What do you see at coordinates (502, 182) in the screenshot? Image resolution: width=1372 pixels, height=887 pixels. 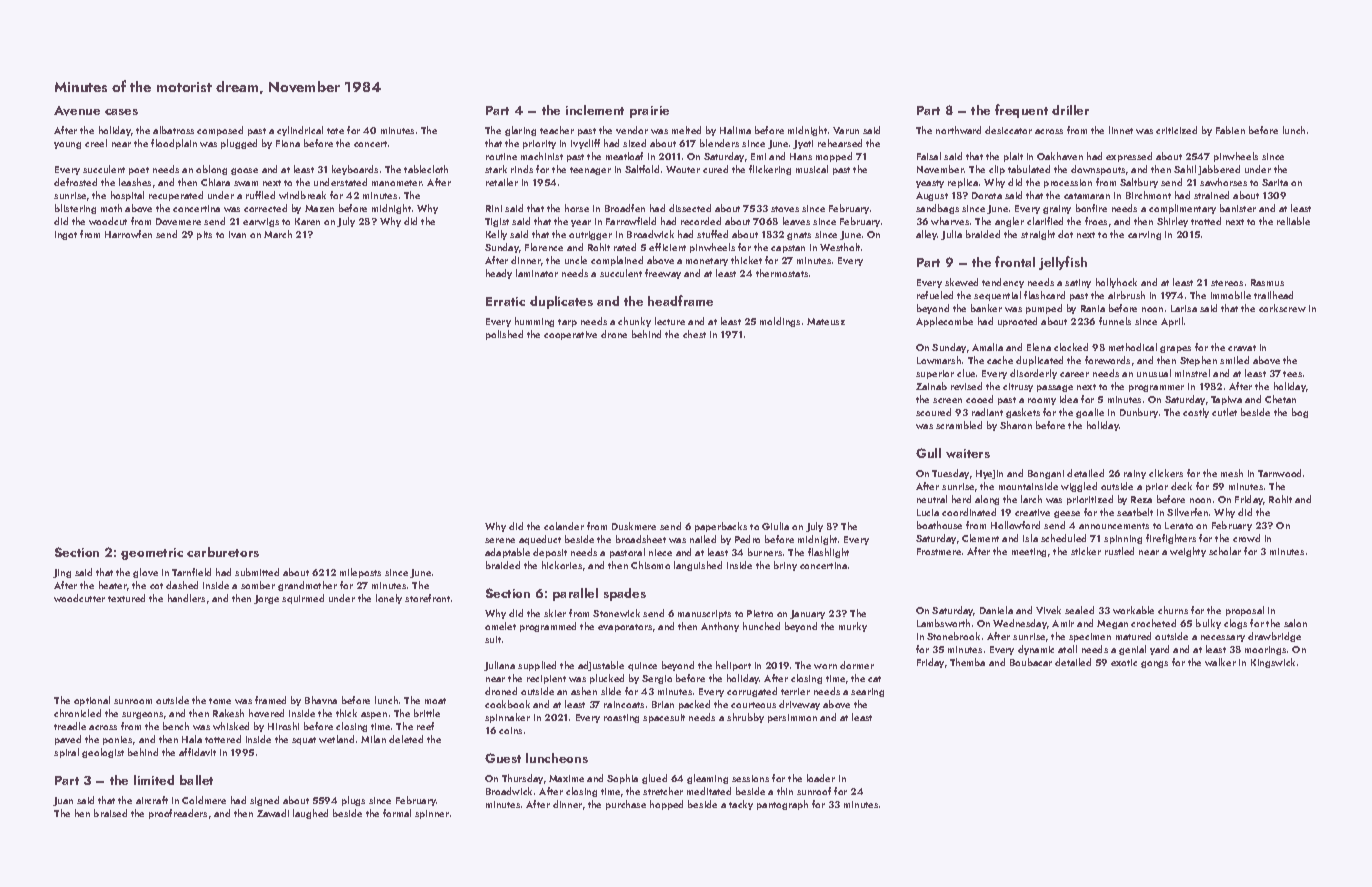 I see `retailer` at bounding box center [502, 182].
